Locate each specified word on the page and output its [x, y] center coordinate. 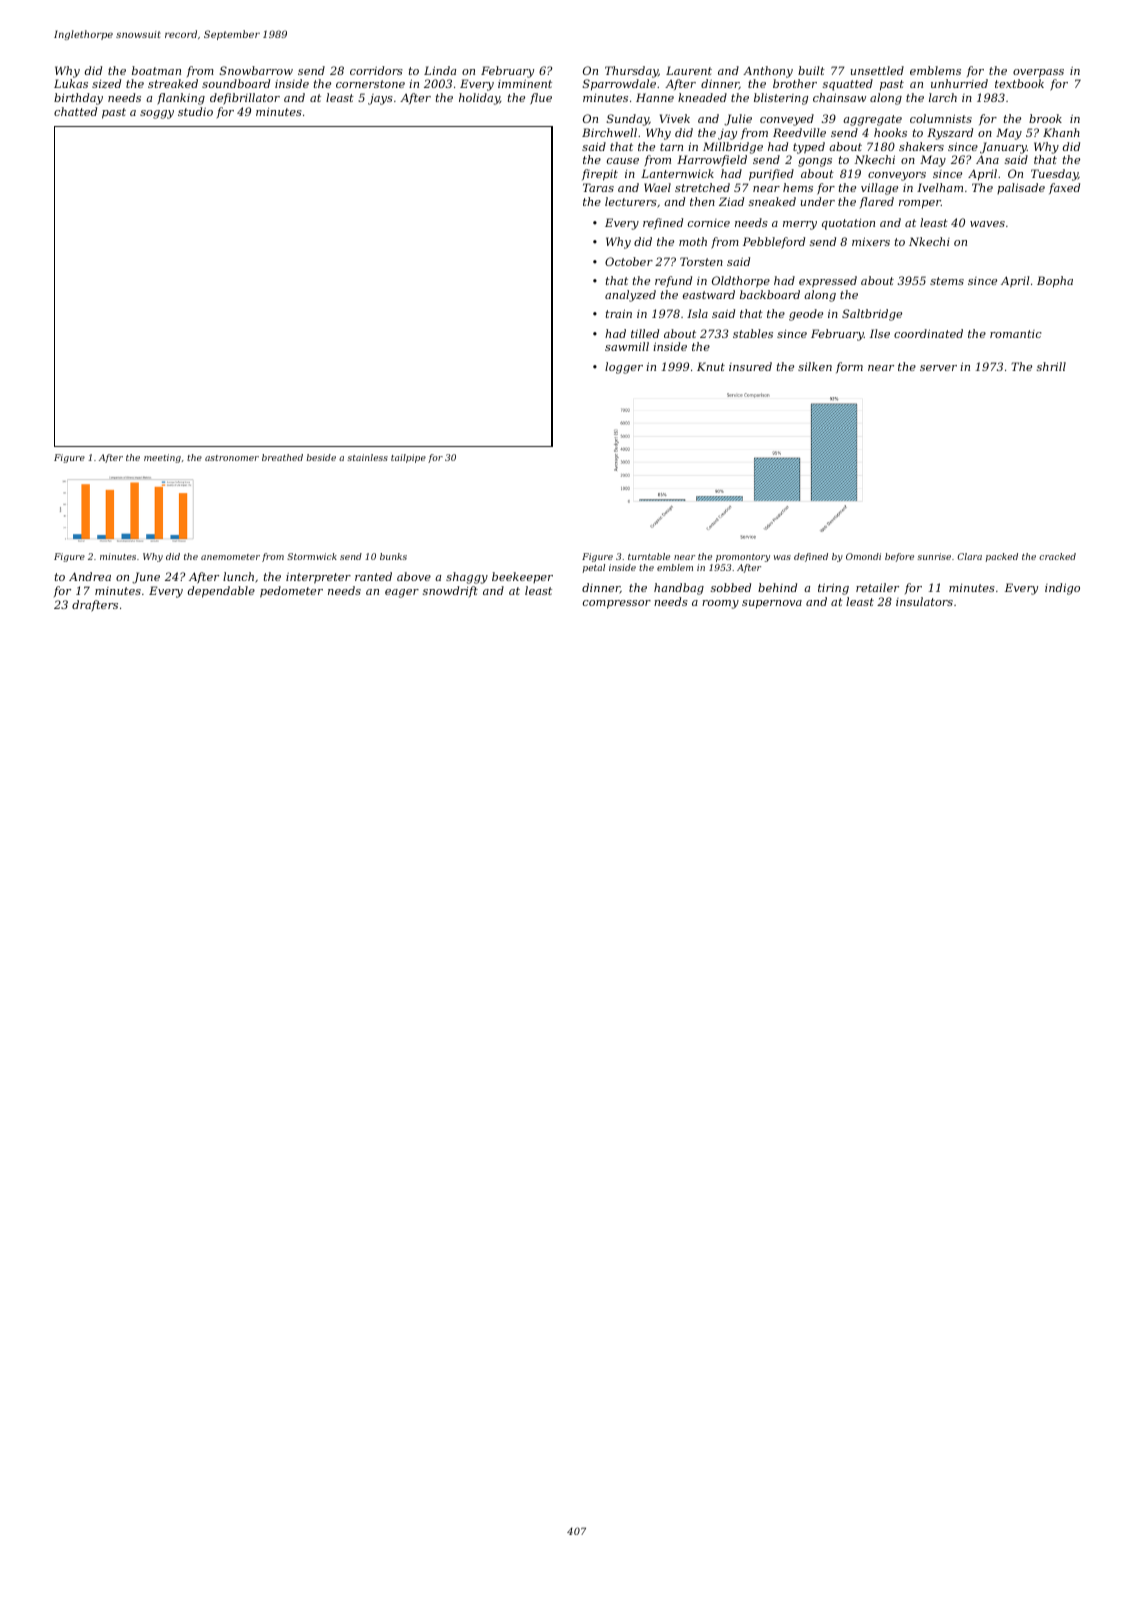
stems [947, 281]
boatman [156, 70]
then [702, 201]
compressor [617, 604]
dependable [221, 592]
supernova [772, 604]
